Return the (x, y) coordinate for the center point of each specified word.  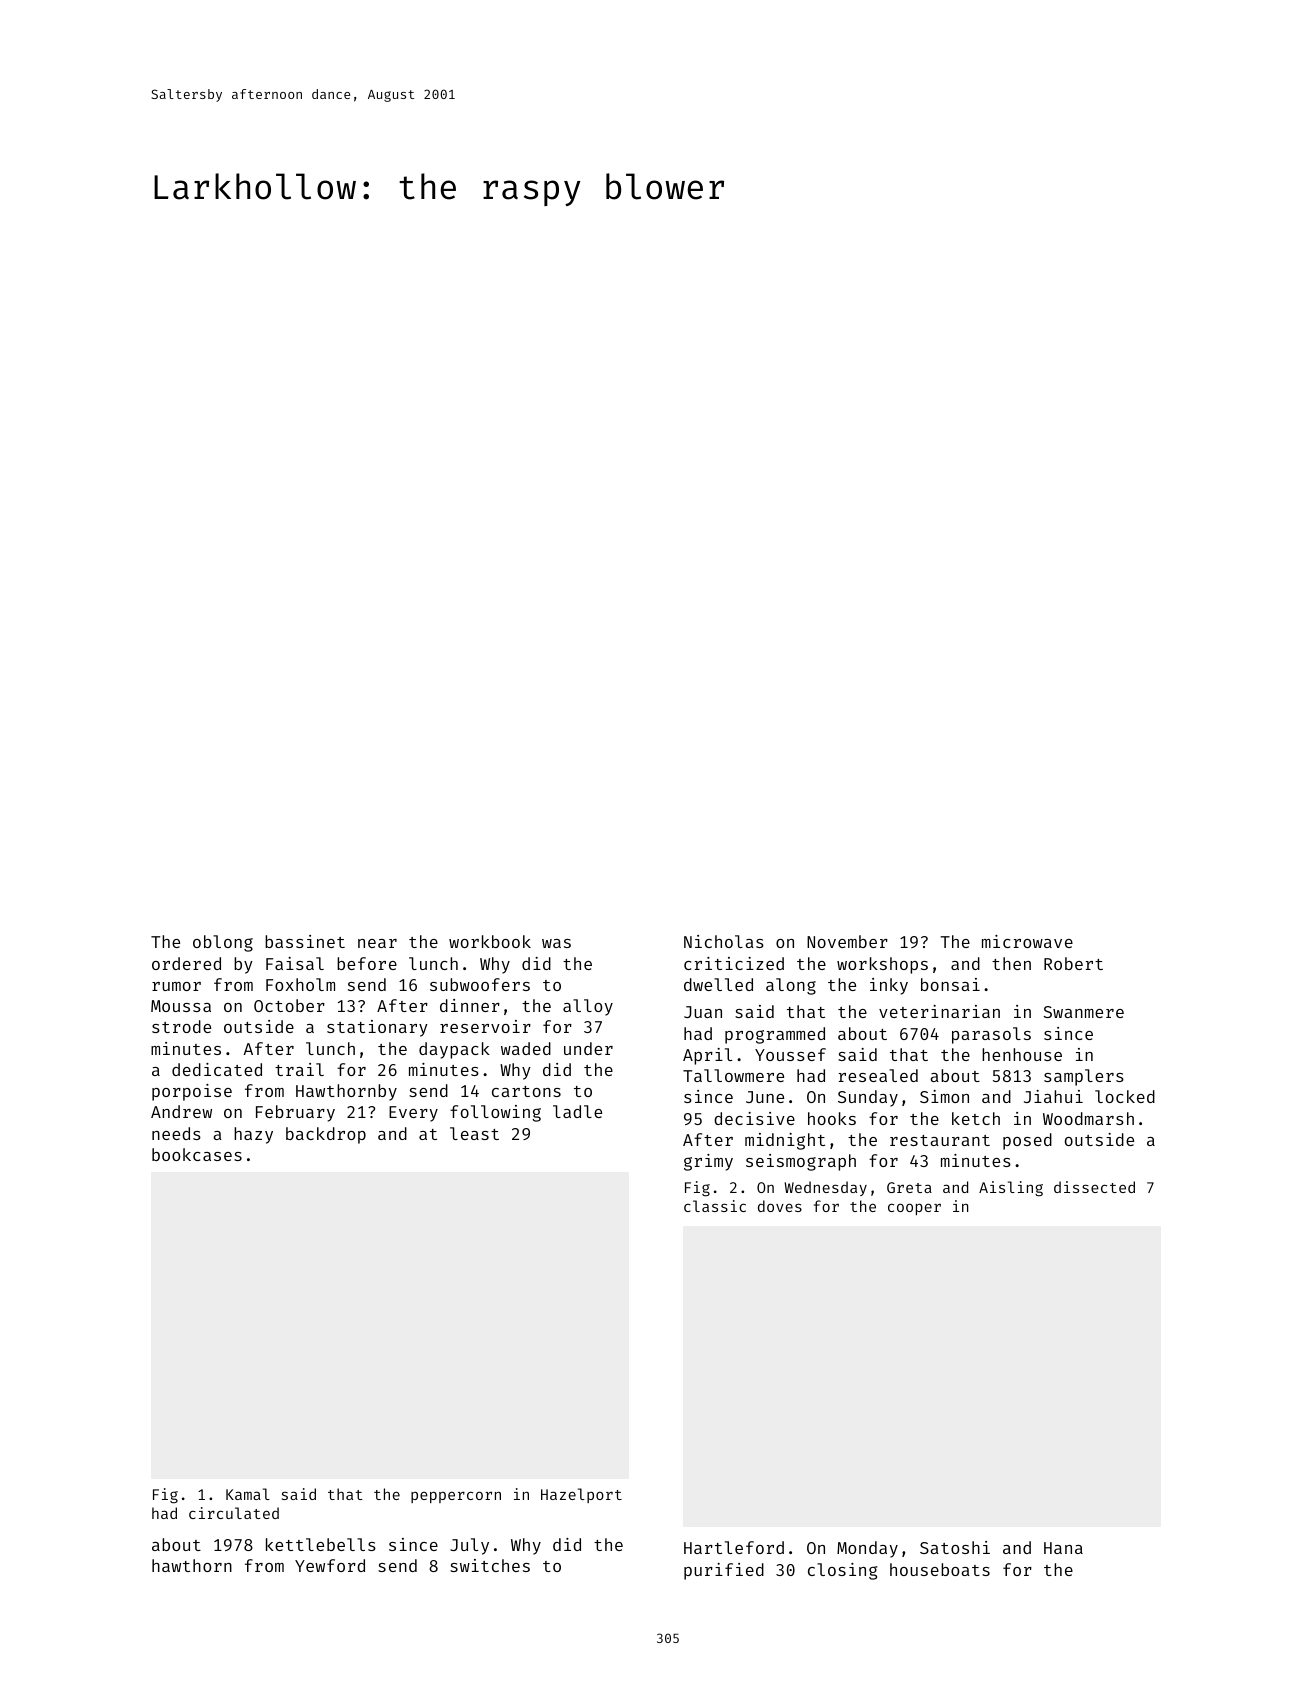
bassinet (305, 941)
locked (1125, 1096)
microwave (1027, 941)
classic (715, 1206)
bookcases (197, 1154)
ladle (577, 1111)
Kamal (248, 1494)
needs (176, 1133)
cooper (914, 1209)
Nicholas (724, 941)
